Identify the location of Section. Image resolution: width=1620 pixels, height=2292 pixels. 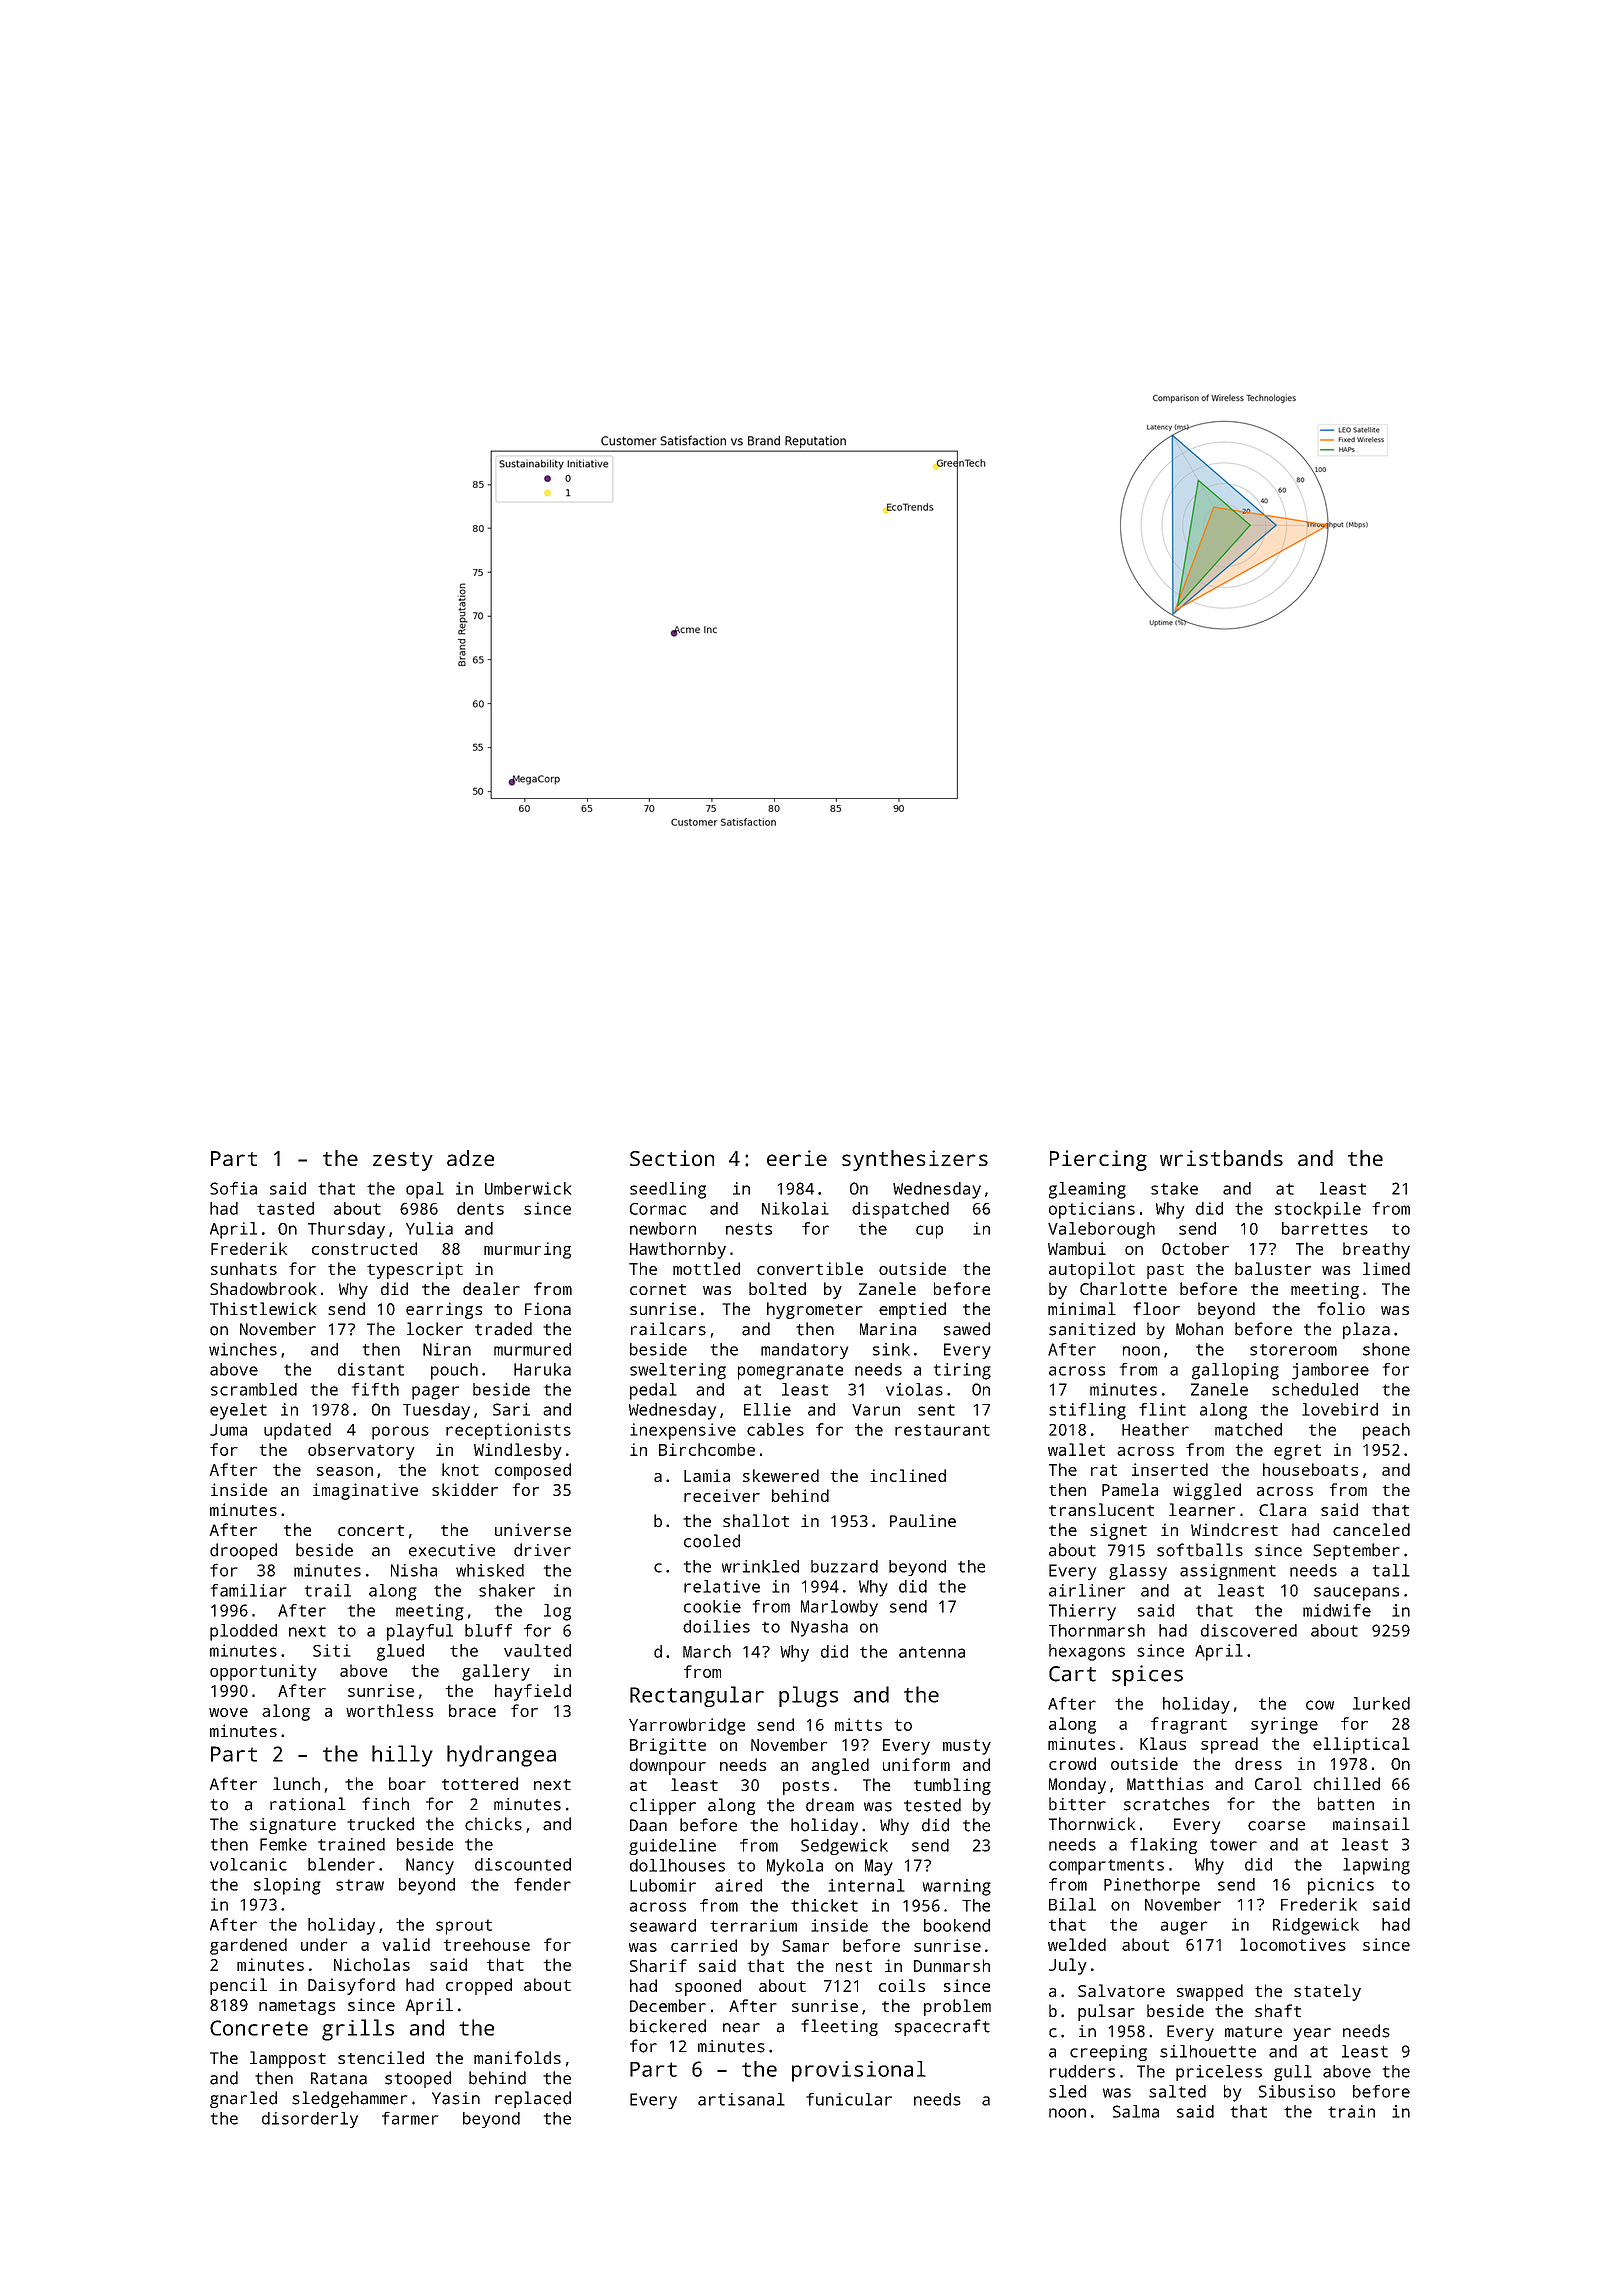
(672, 1158).
